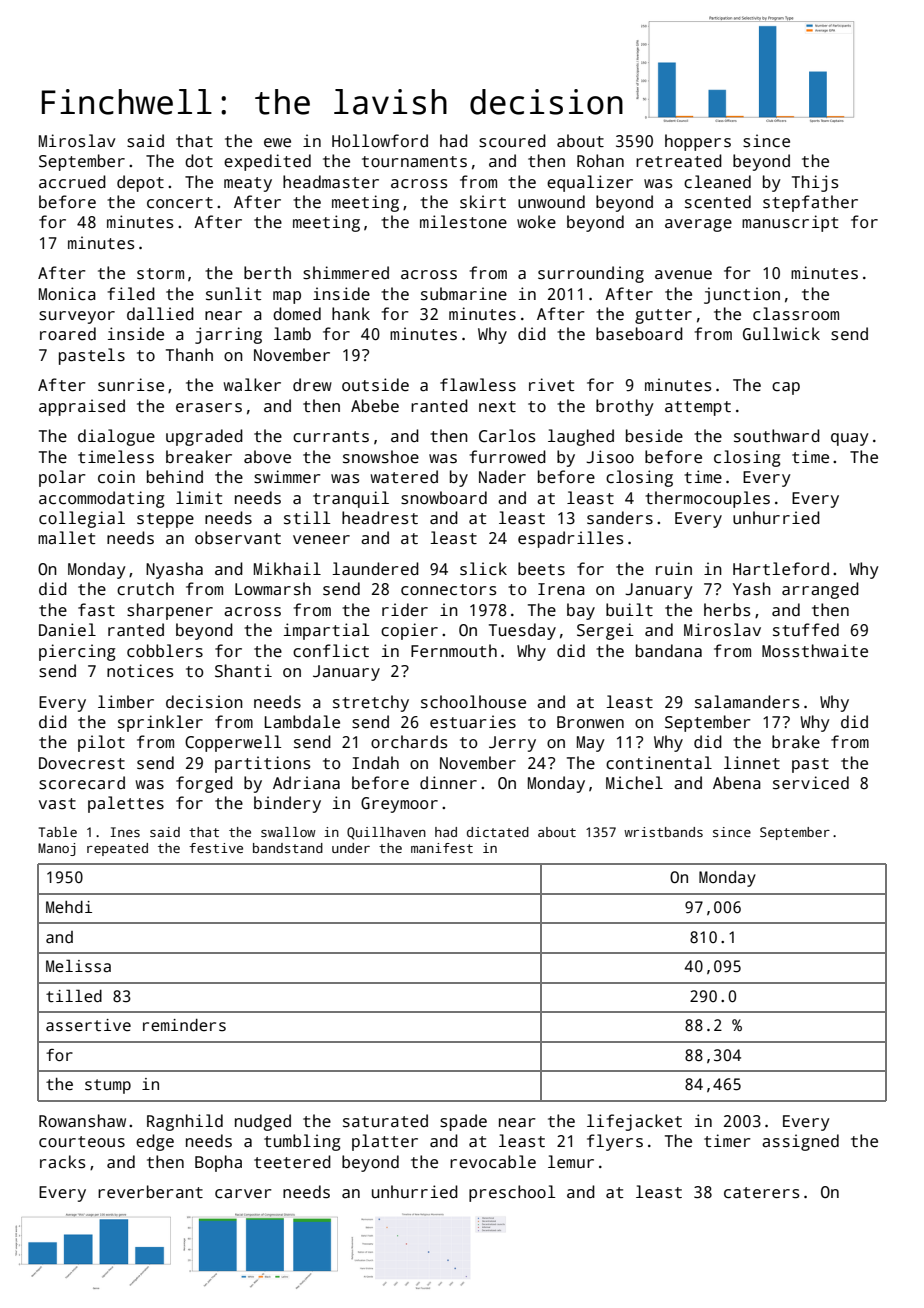 The height and width of the page is (1308, 924). What do you see at coordinates (77, 652) in the page?
I see `piercing` at bounding box center [77, 652].
